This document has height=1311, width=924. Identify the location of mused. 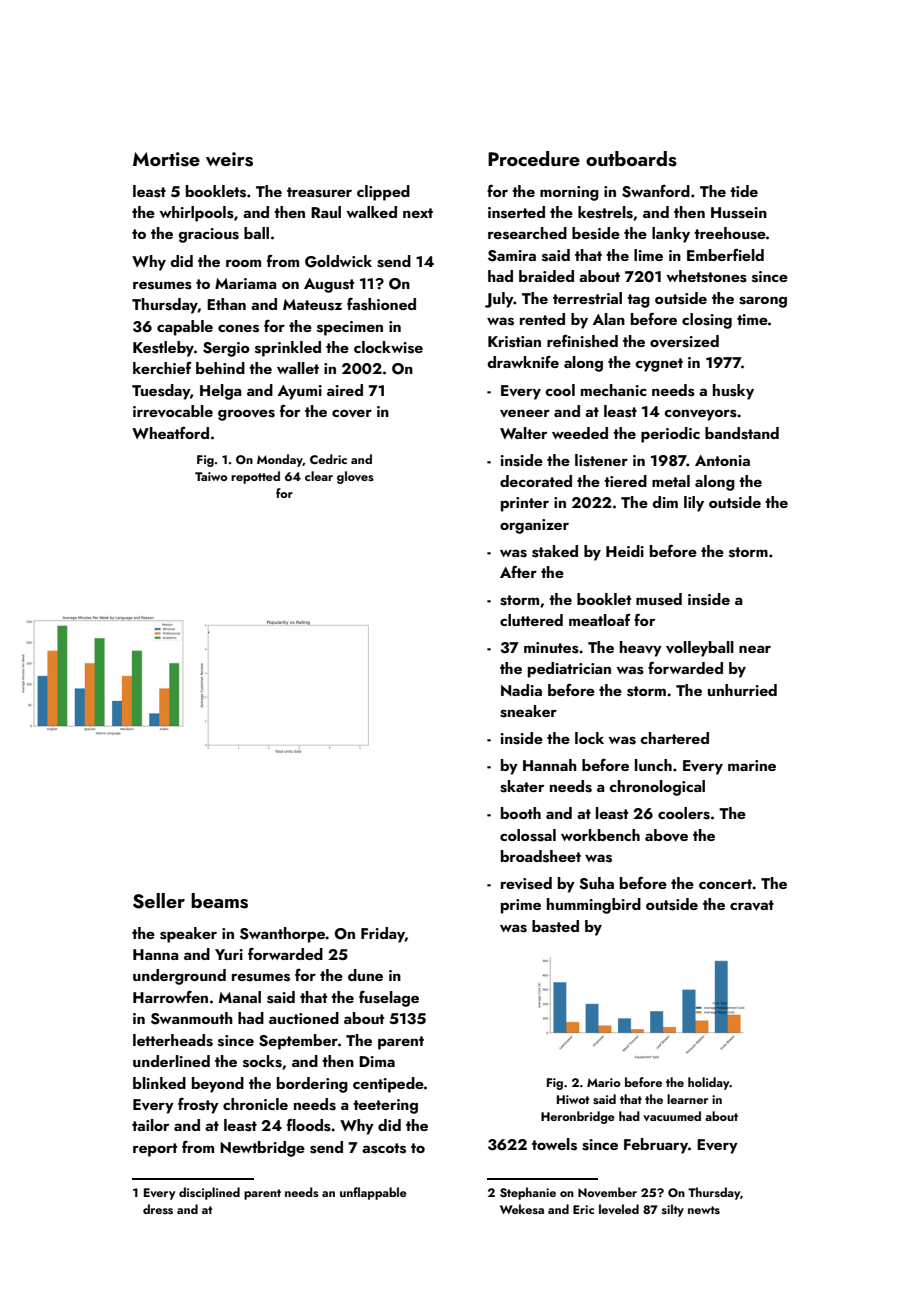
(659, 599).
